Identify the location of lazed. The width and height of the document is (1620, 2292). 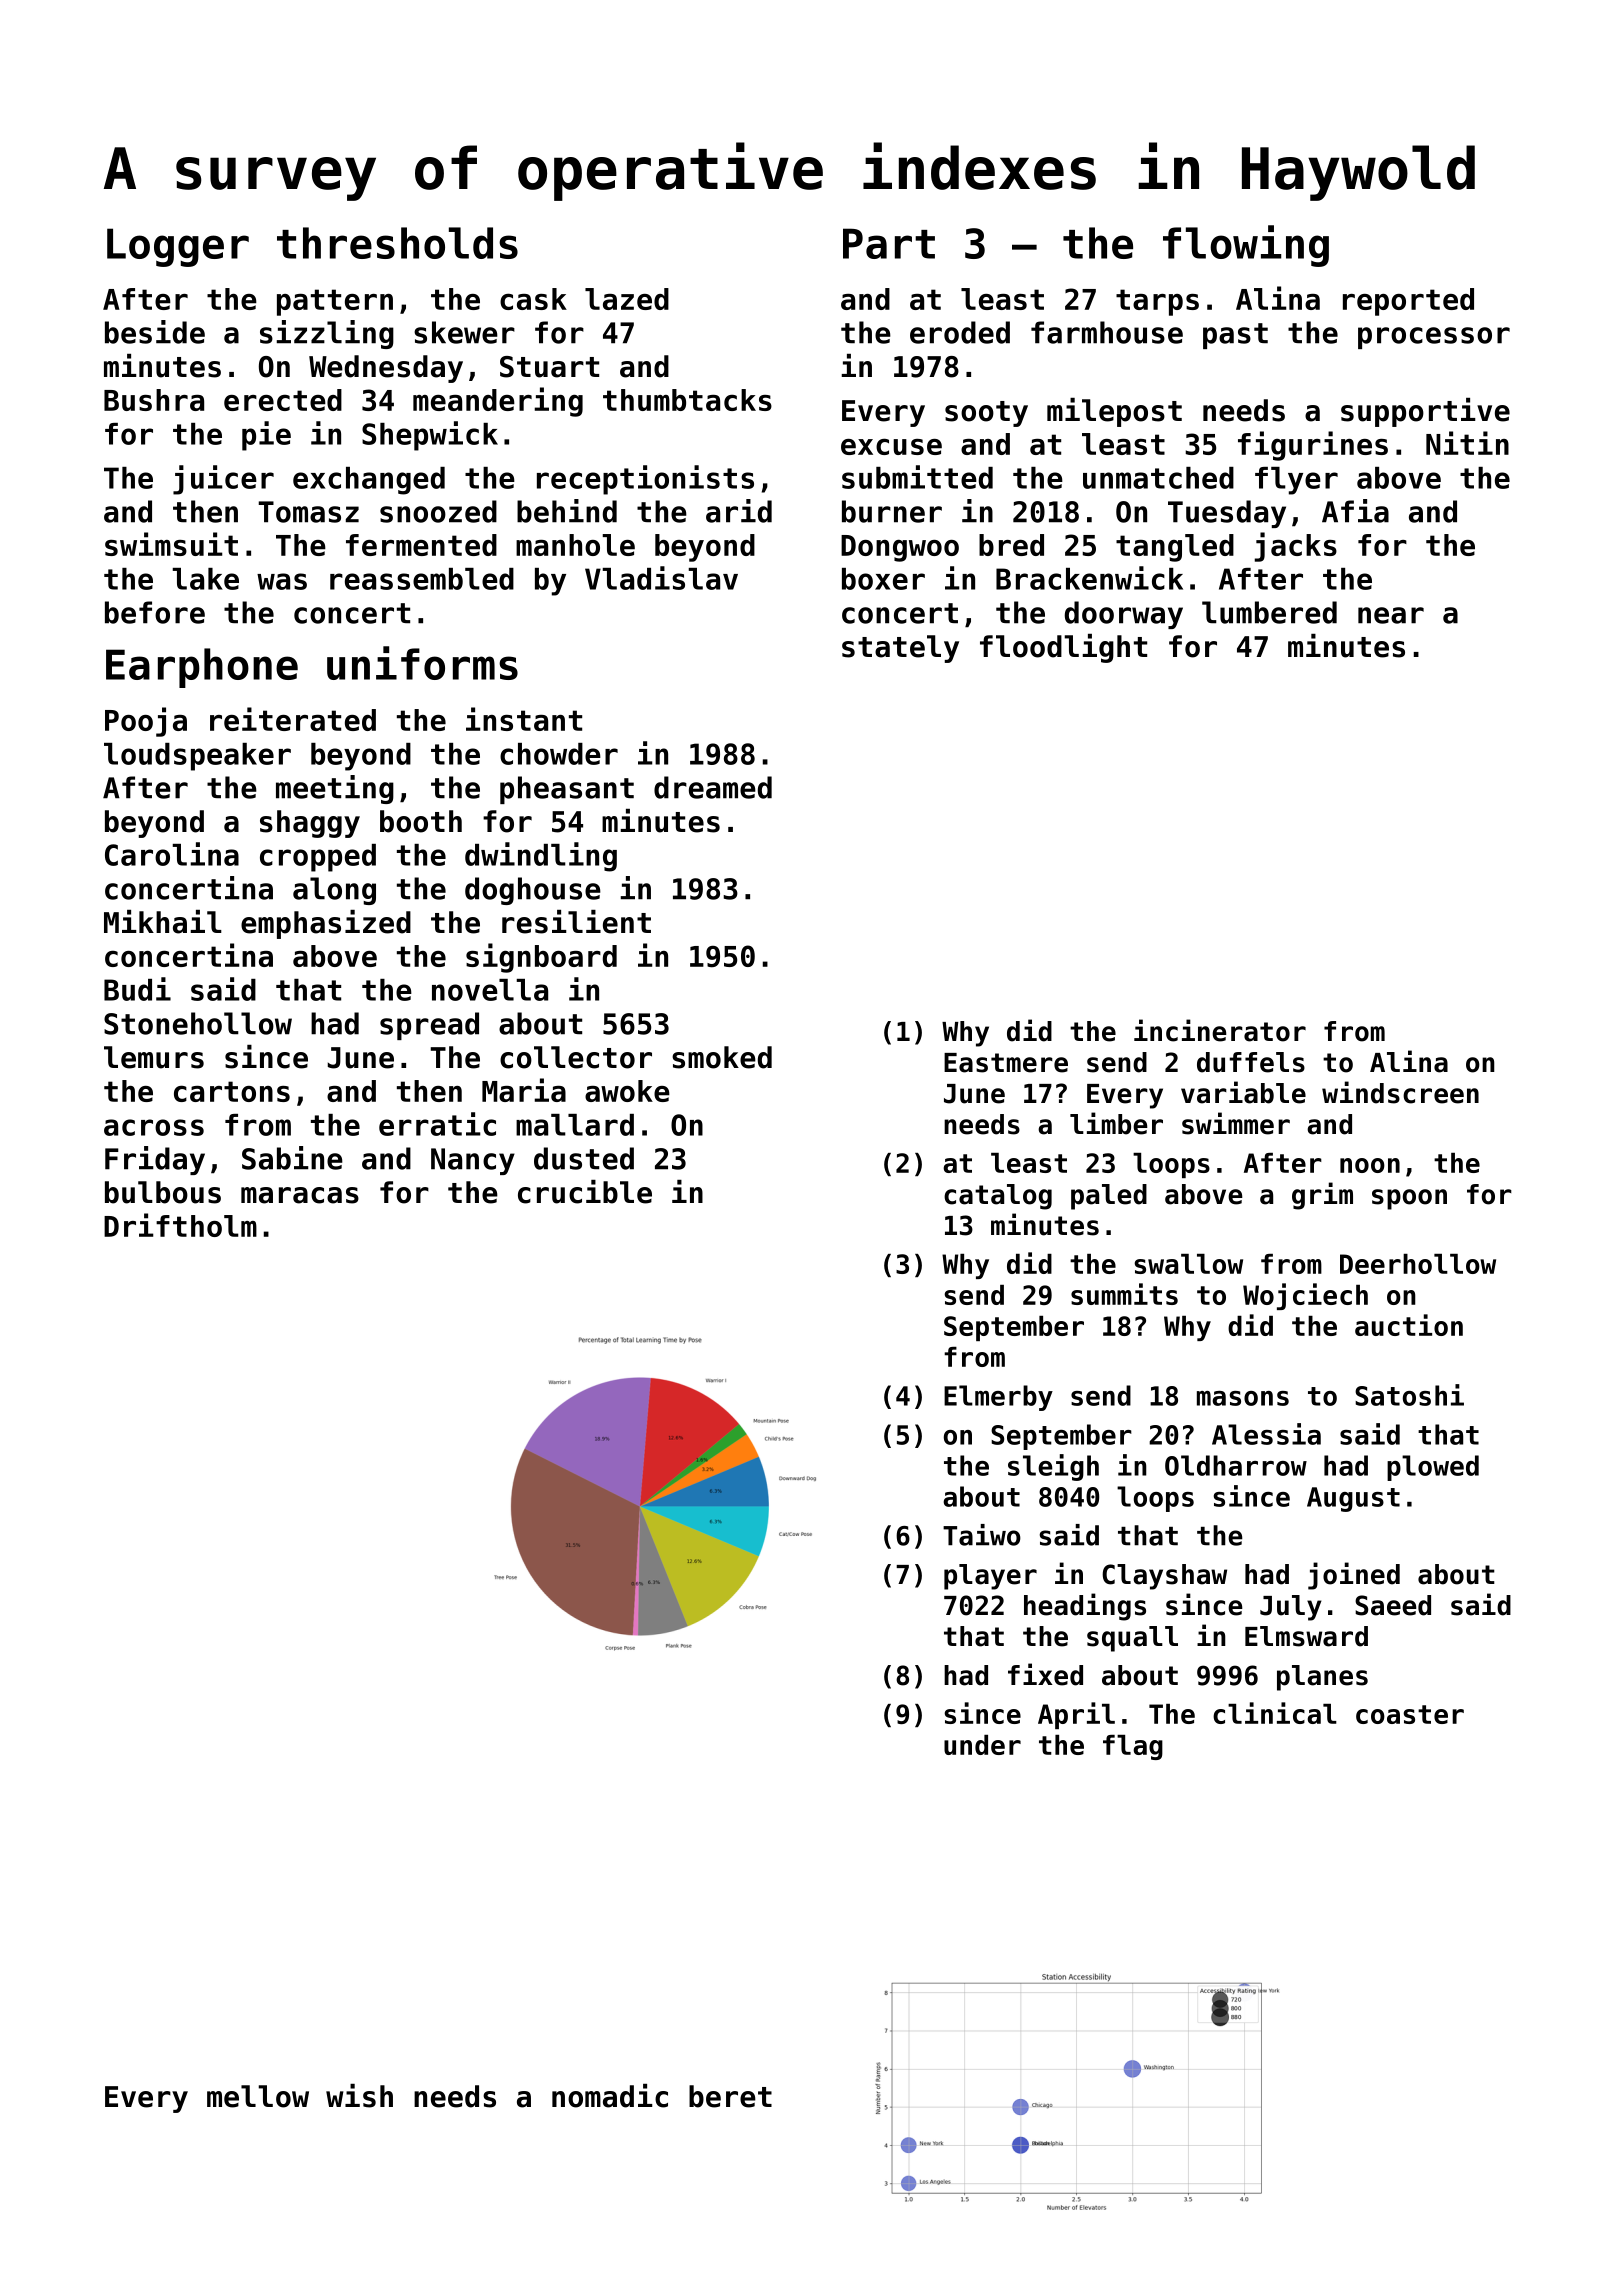
(627, 299).
